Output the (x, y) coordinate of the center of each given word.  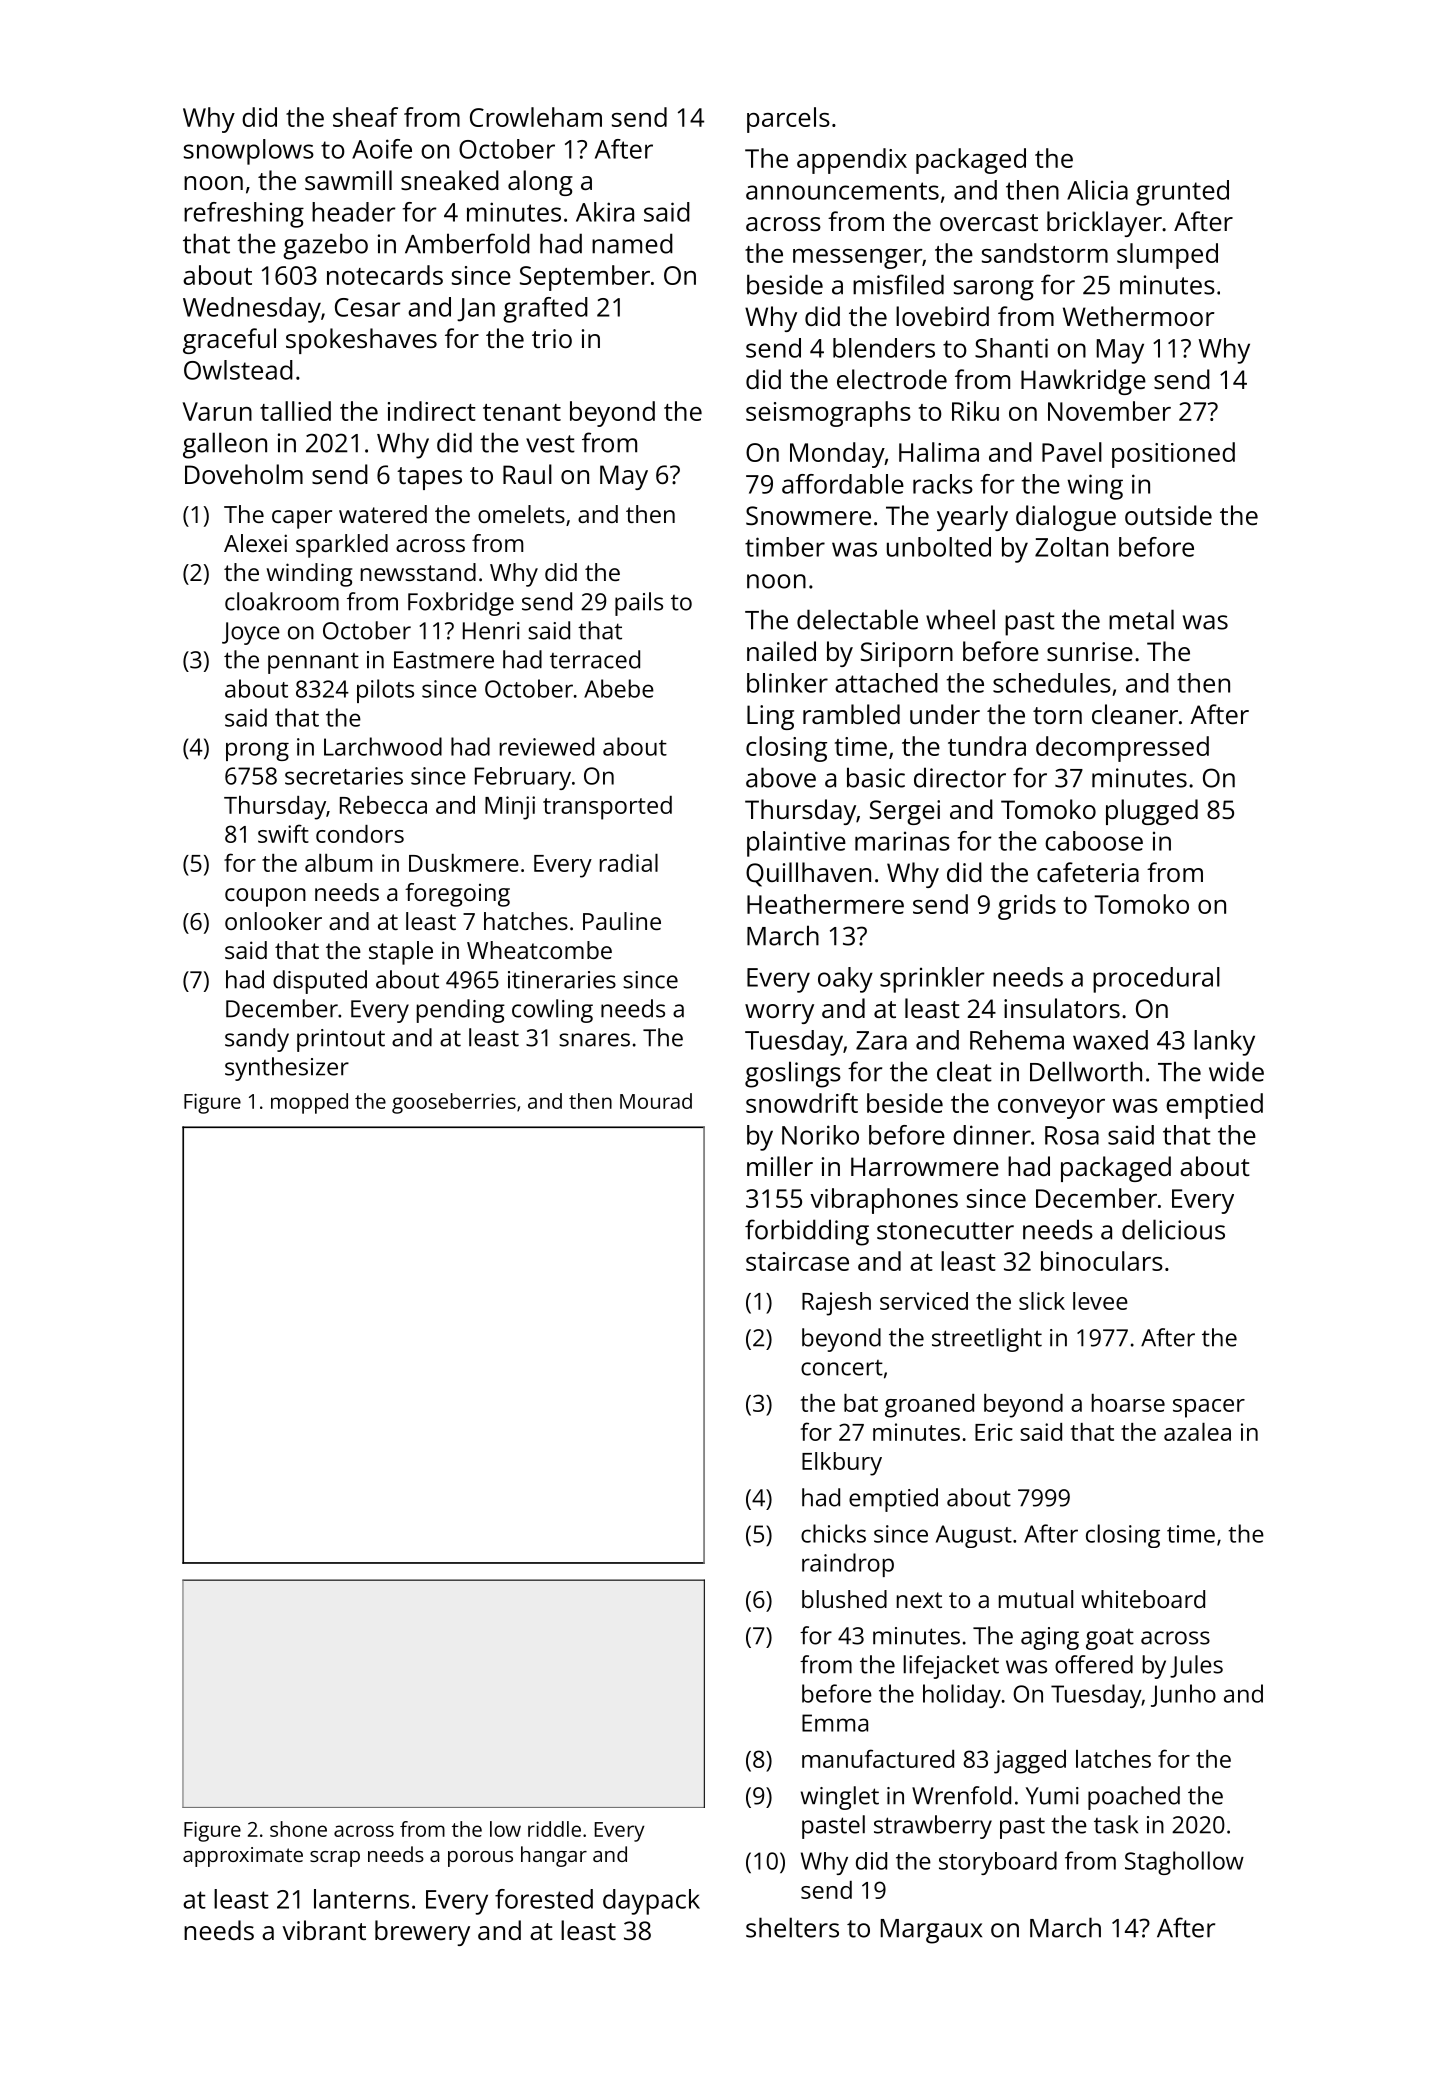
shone (298, 1829)
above (781, 777)
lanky (1224, 1043)
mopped (309, 1103)
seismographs (828, 414)
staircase (797, 1261)
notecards (385, 275)
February (523, 778)
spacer (1209, 1408)
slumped (1167, 256)
